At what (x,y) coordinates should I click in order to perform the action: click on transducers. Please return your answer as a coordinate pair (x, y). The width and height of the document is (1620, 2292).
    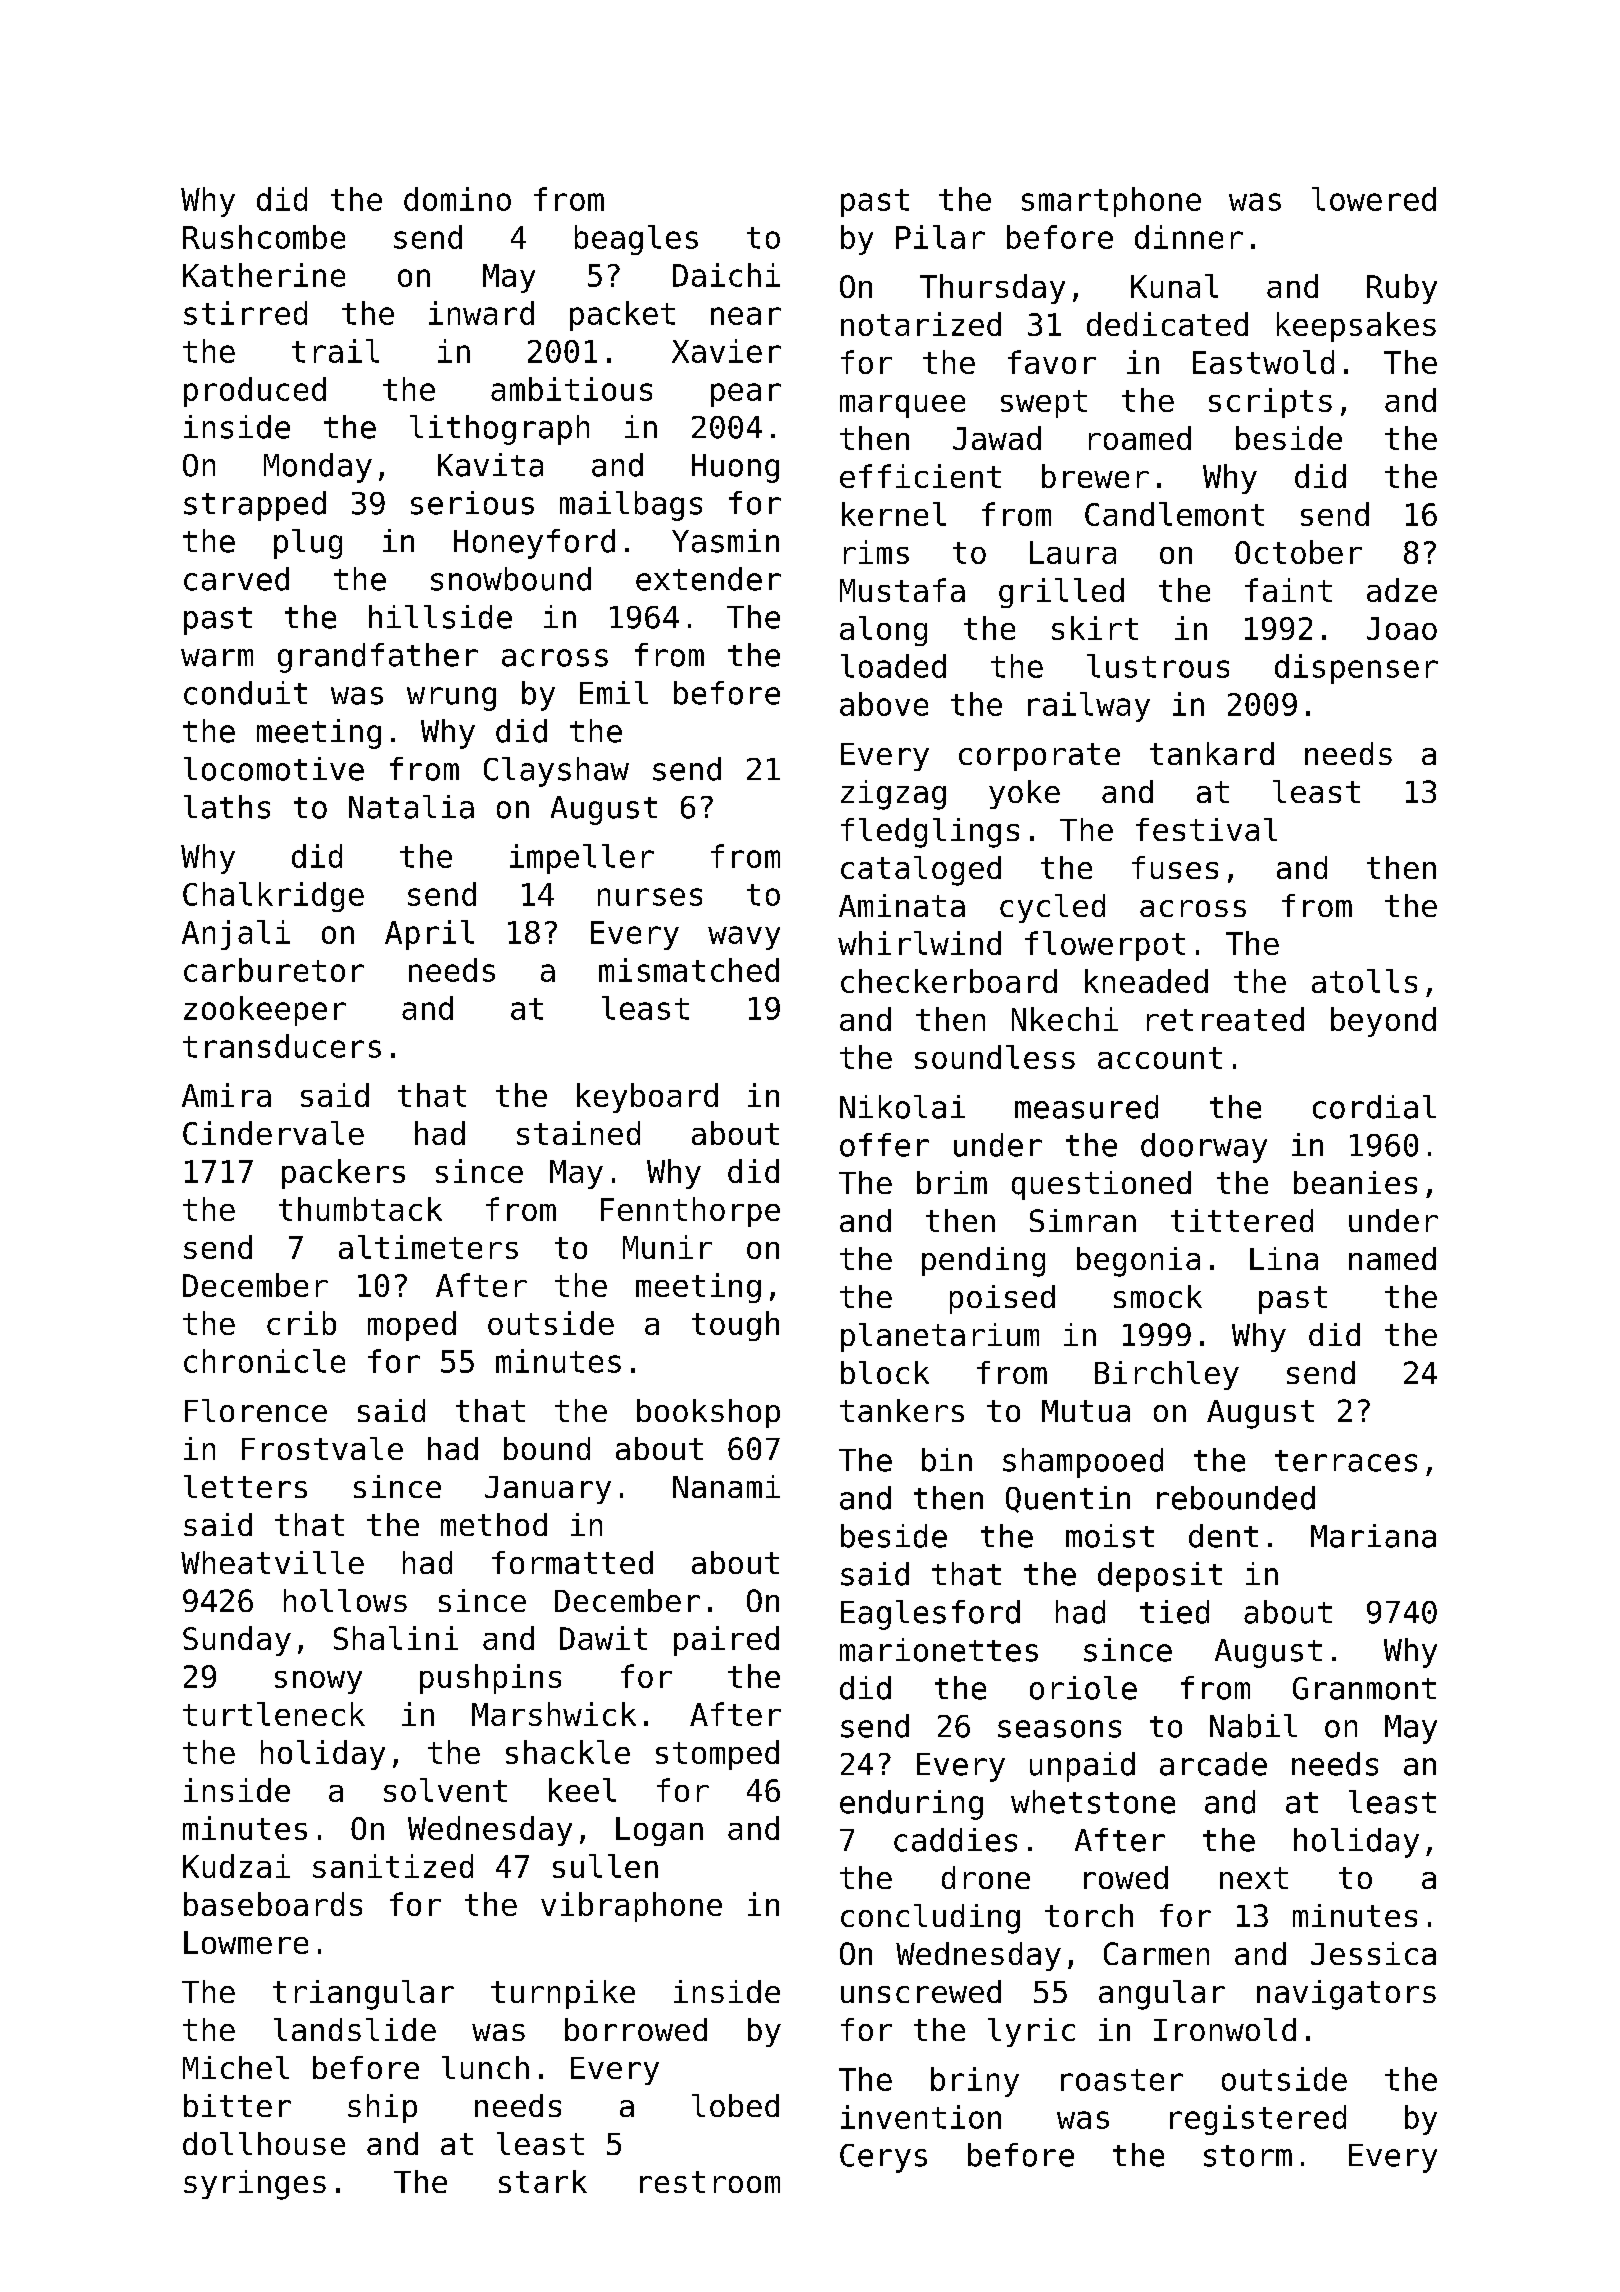
    Looking at the image, I should click on (282, 1046).
